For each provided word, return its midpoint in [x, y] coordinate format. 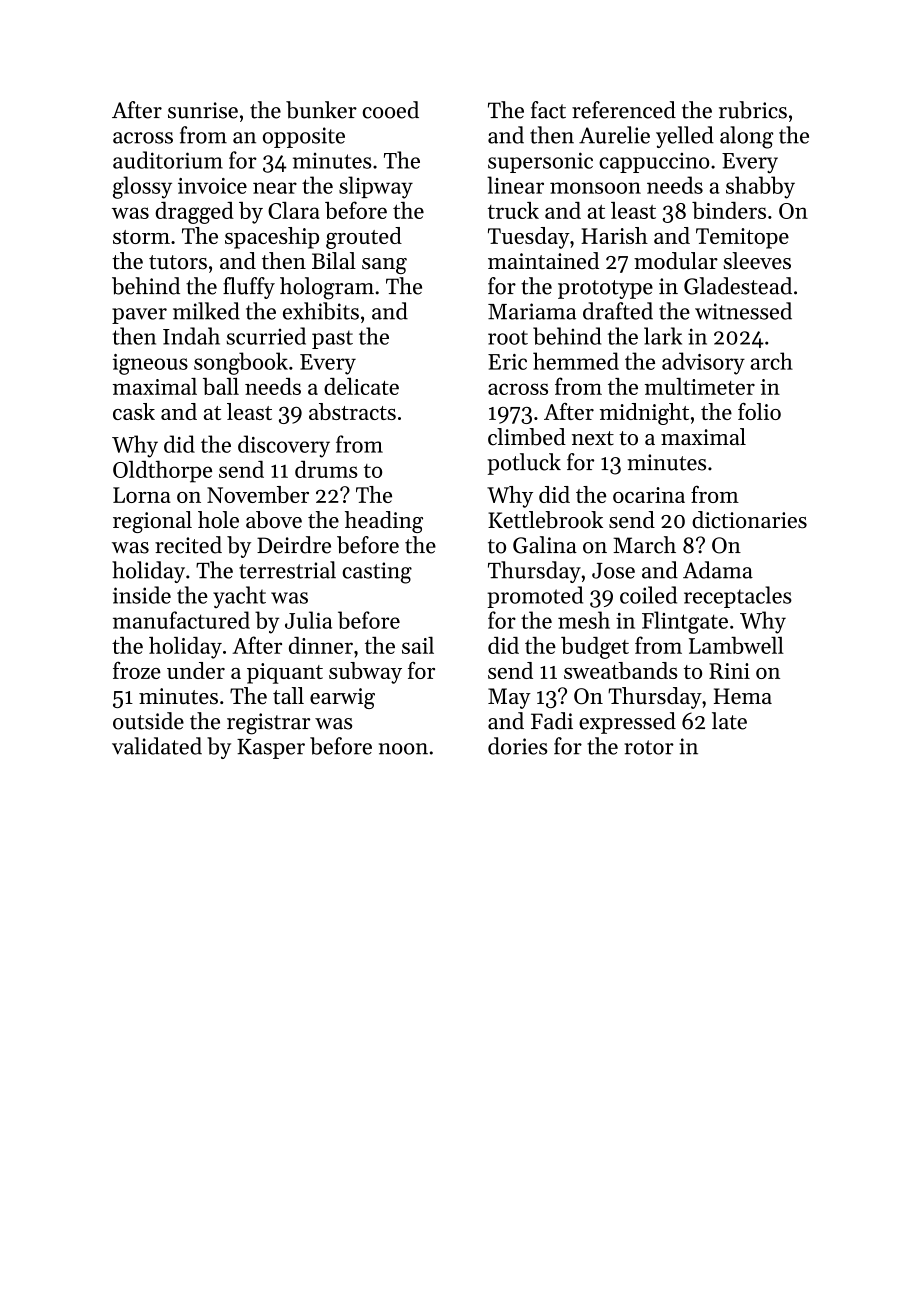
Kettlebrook [545, 520]
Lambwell [736, 645]
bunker [321, 110]
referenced [624, 110]
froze [137, 670]
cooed [391, 110]
